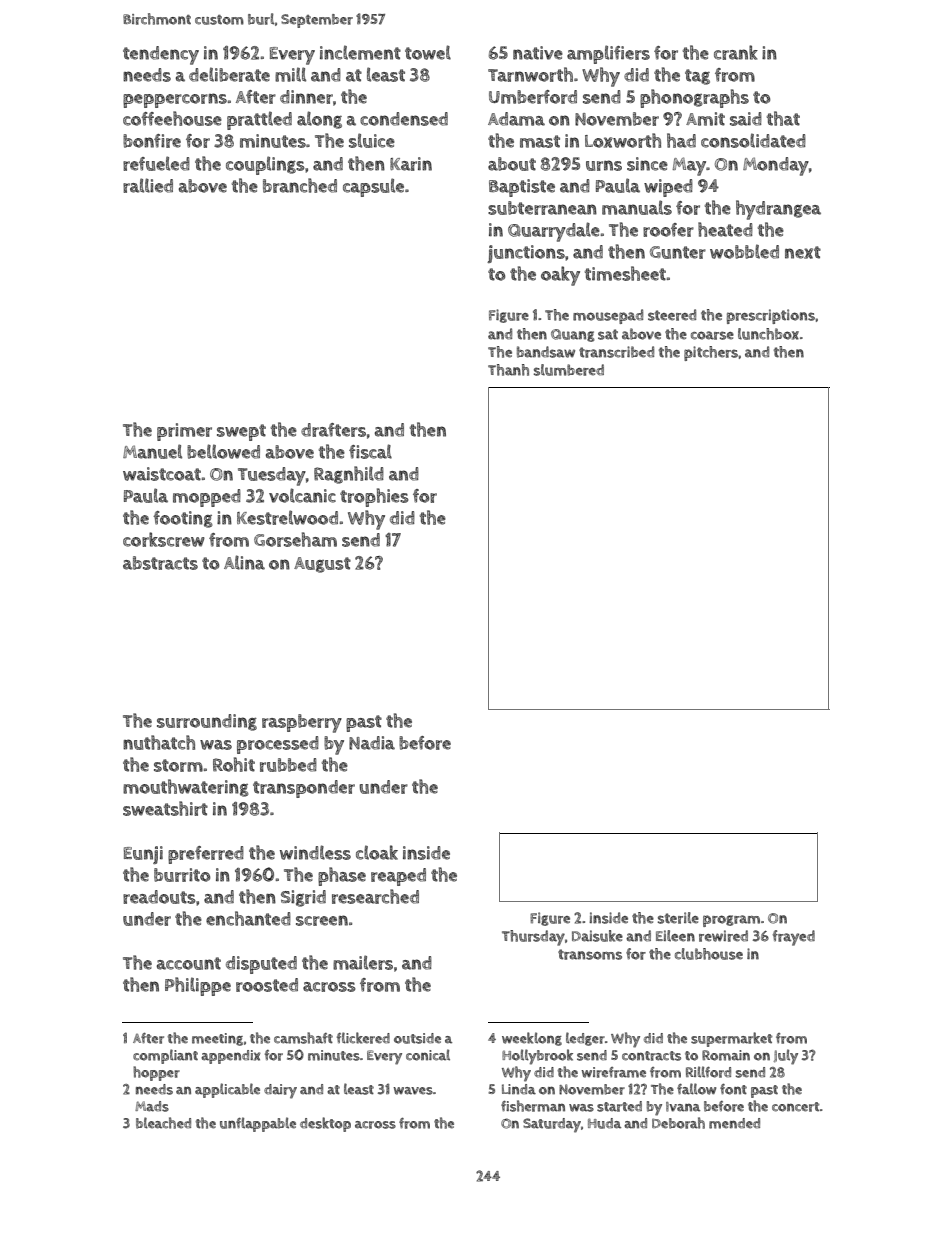 This page has height=1233, width=952. I want to click on Gunter, so click(678, 252).
